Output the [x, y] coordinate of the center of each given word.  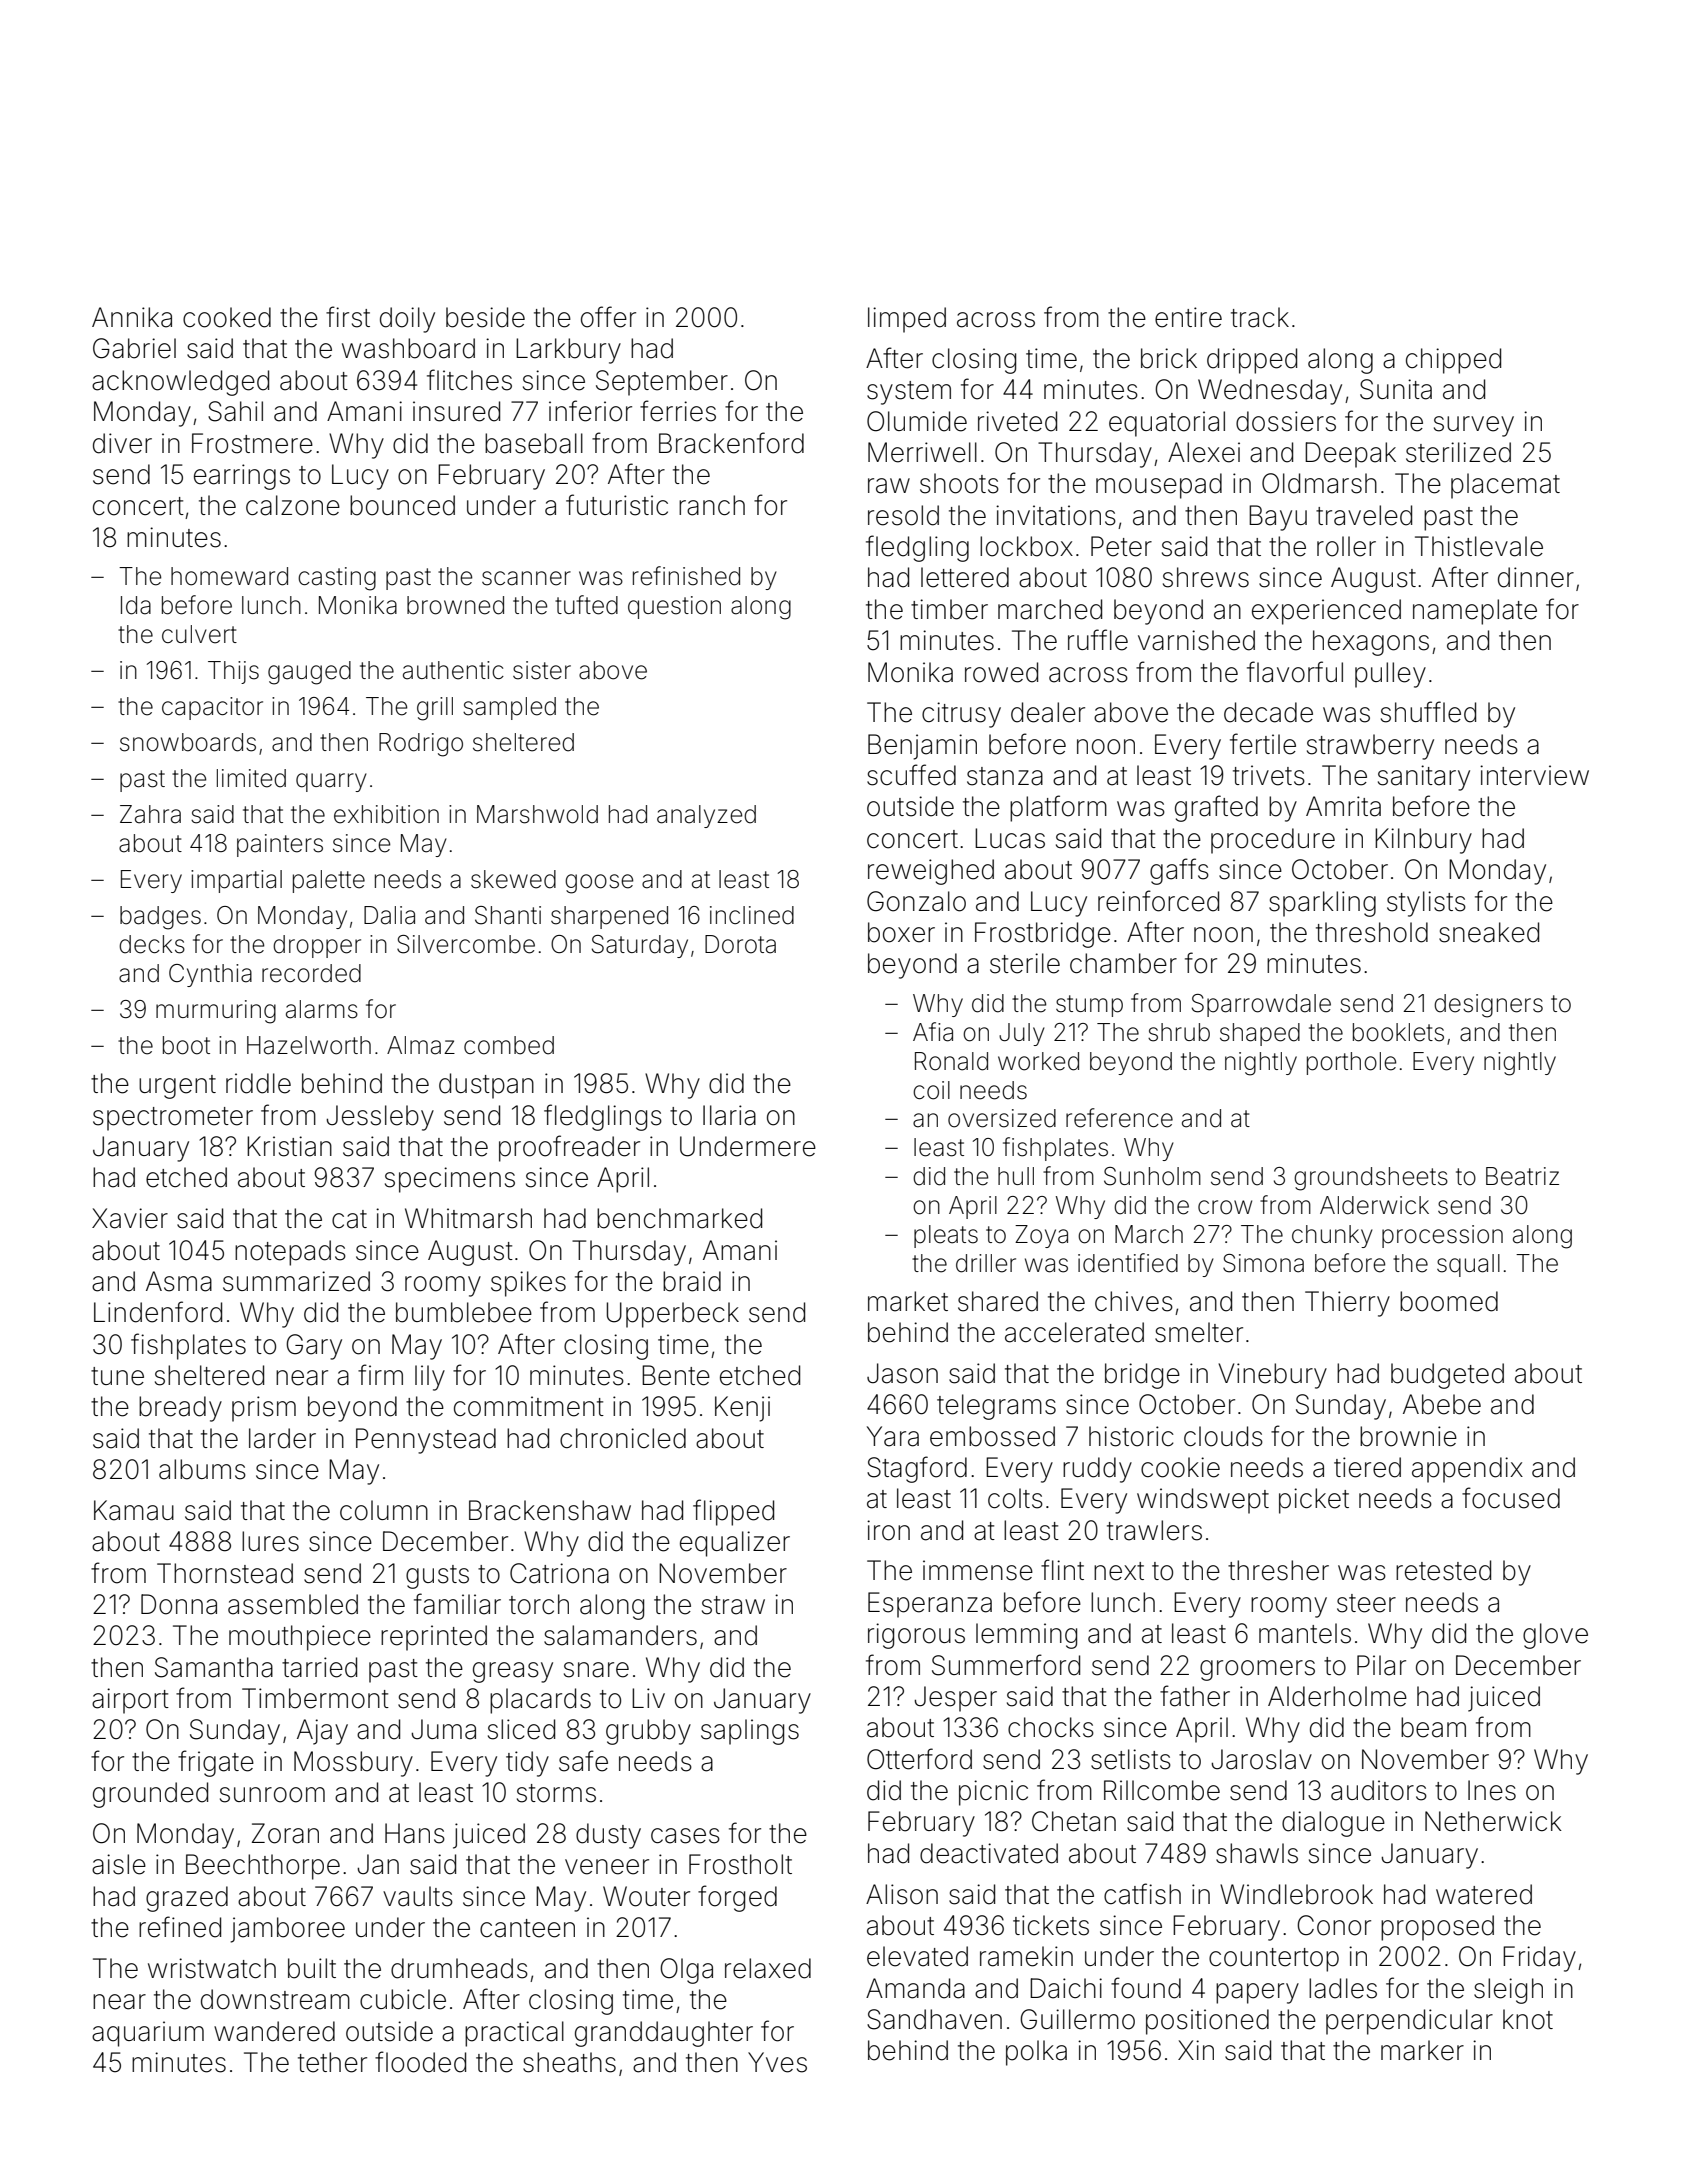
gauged [309, 673]
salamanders [620, 1635]
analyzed [706, 816]
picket [1314, 1501]
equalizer [735, 1544]
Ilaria [729, 1115]
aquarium [148, 2034]
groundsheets [1371, 1179]
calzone [293, 505]
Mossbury [353, 1764]
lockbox [1026, 546]
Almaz [421, 1045]
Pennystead [426, 1441]
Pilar [1381, 1665]
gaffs [1179, 871]
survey [1474, 426]
